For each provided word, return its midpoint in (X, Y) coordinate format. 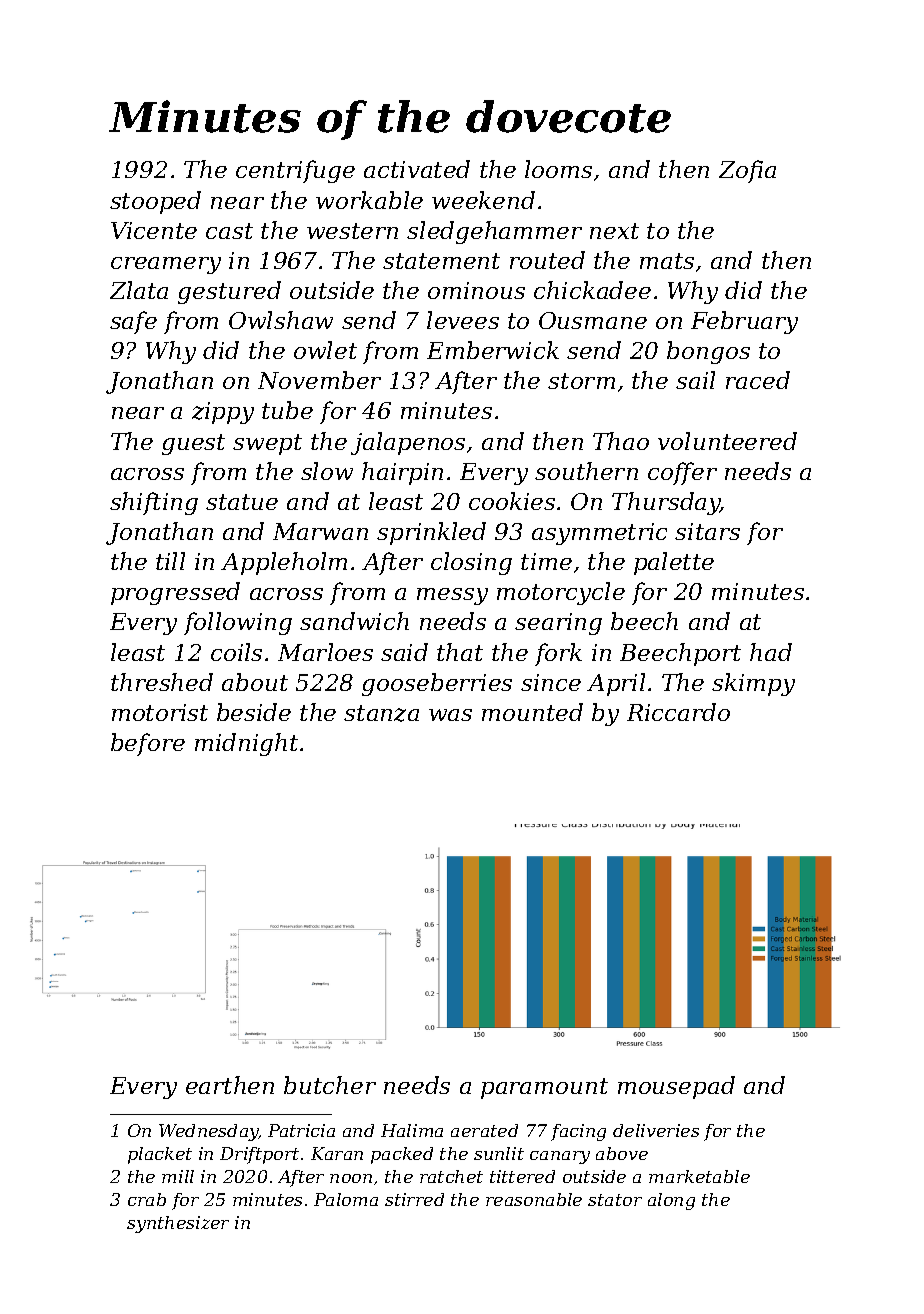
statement (441, 261)
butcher (330, 1085)
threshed (162, 682)
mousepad (676, 1087)
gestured (229, 292)
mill (178, 1176)
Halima (412, 1130)
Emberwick (493, 350)
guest (193, 444)
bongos (708, 352)
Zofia (747, 171)
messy (452, 596)
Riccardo (678, 712)
